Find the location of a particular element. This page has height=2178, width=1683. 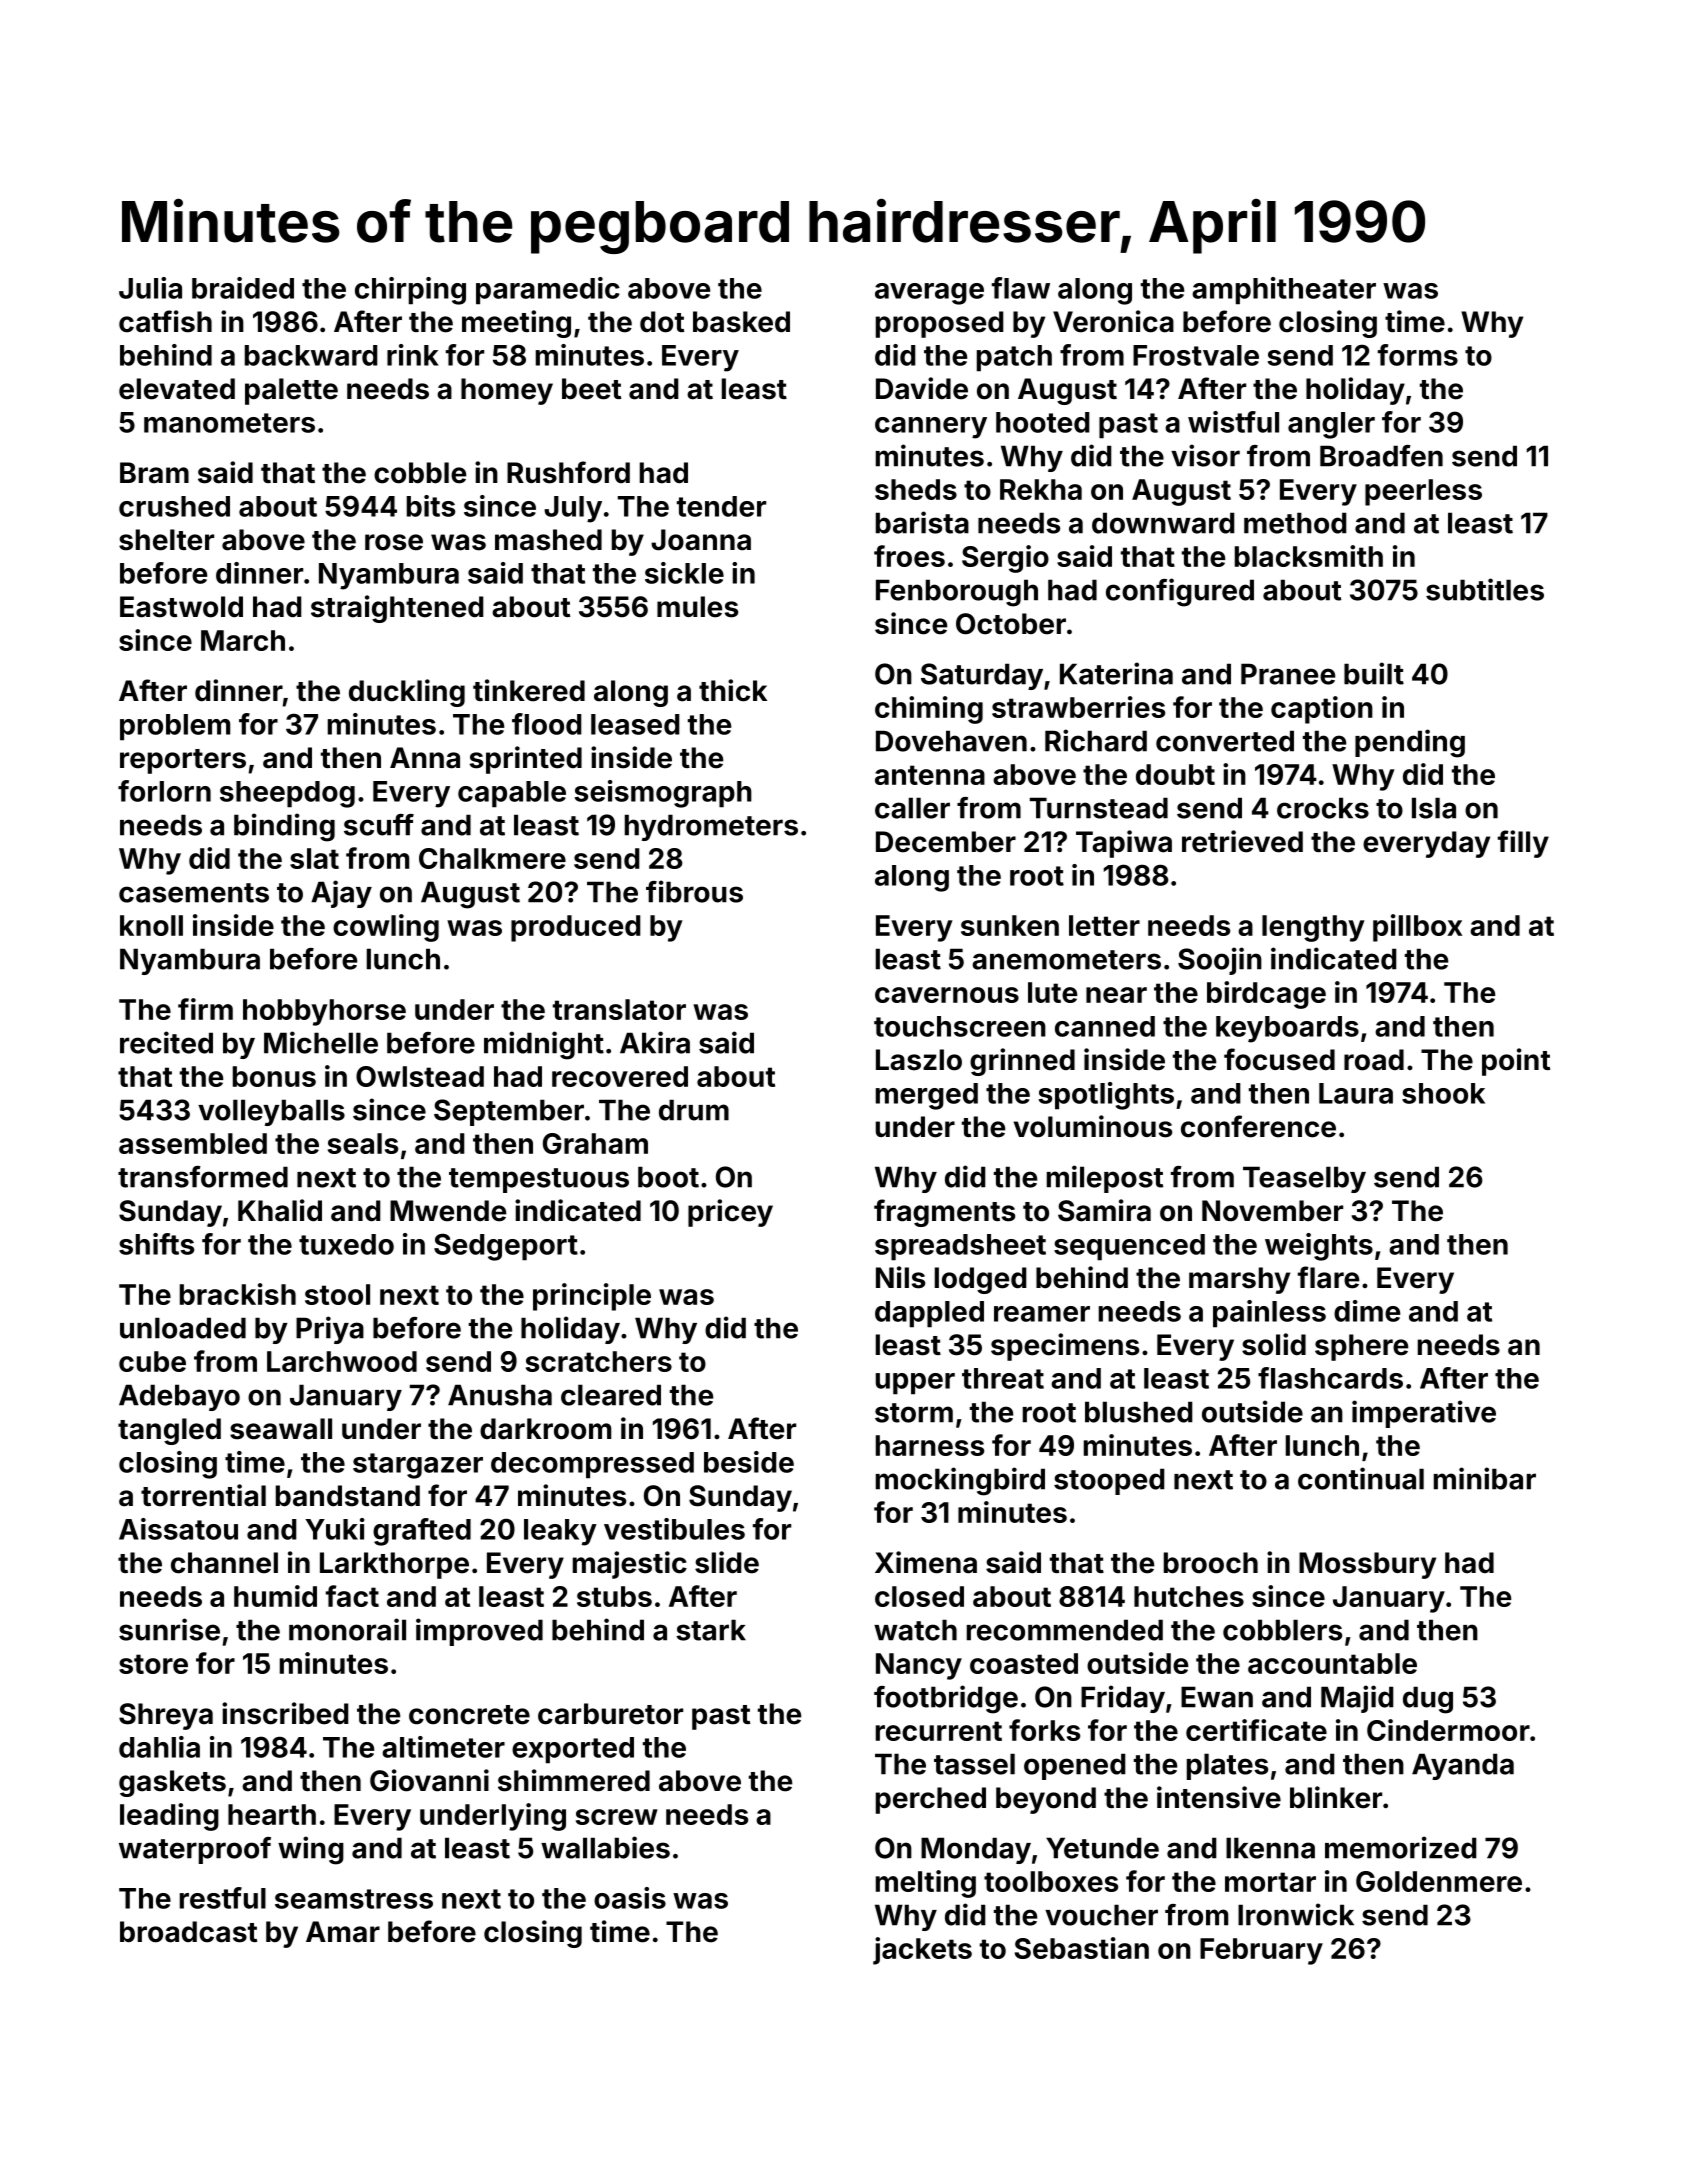

shook is located at coordinates (1443, 1093).
